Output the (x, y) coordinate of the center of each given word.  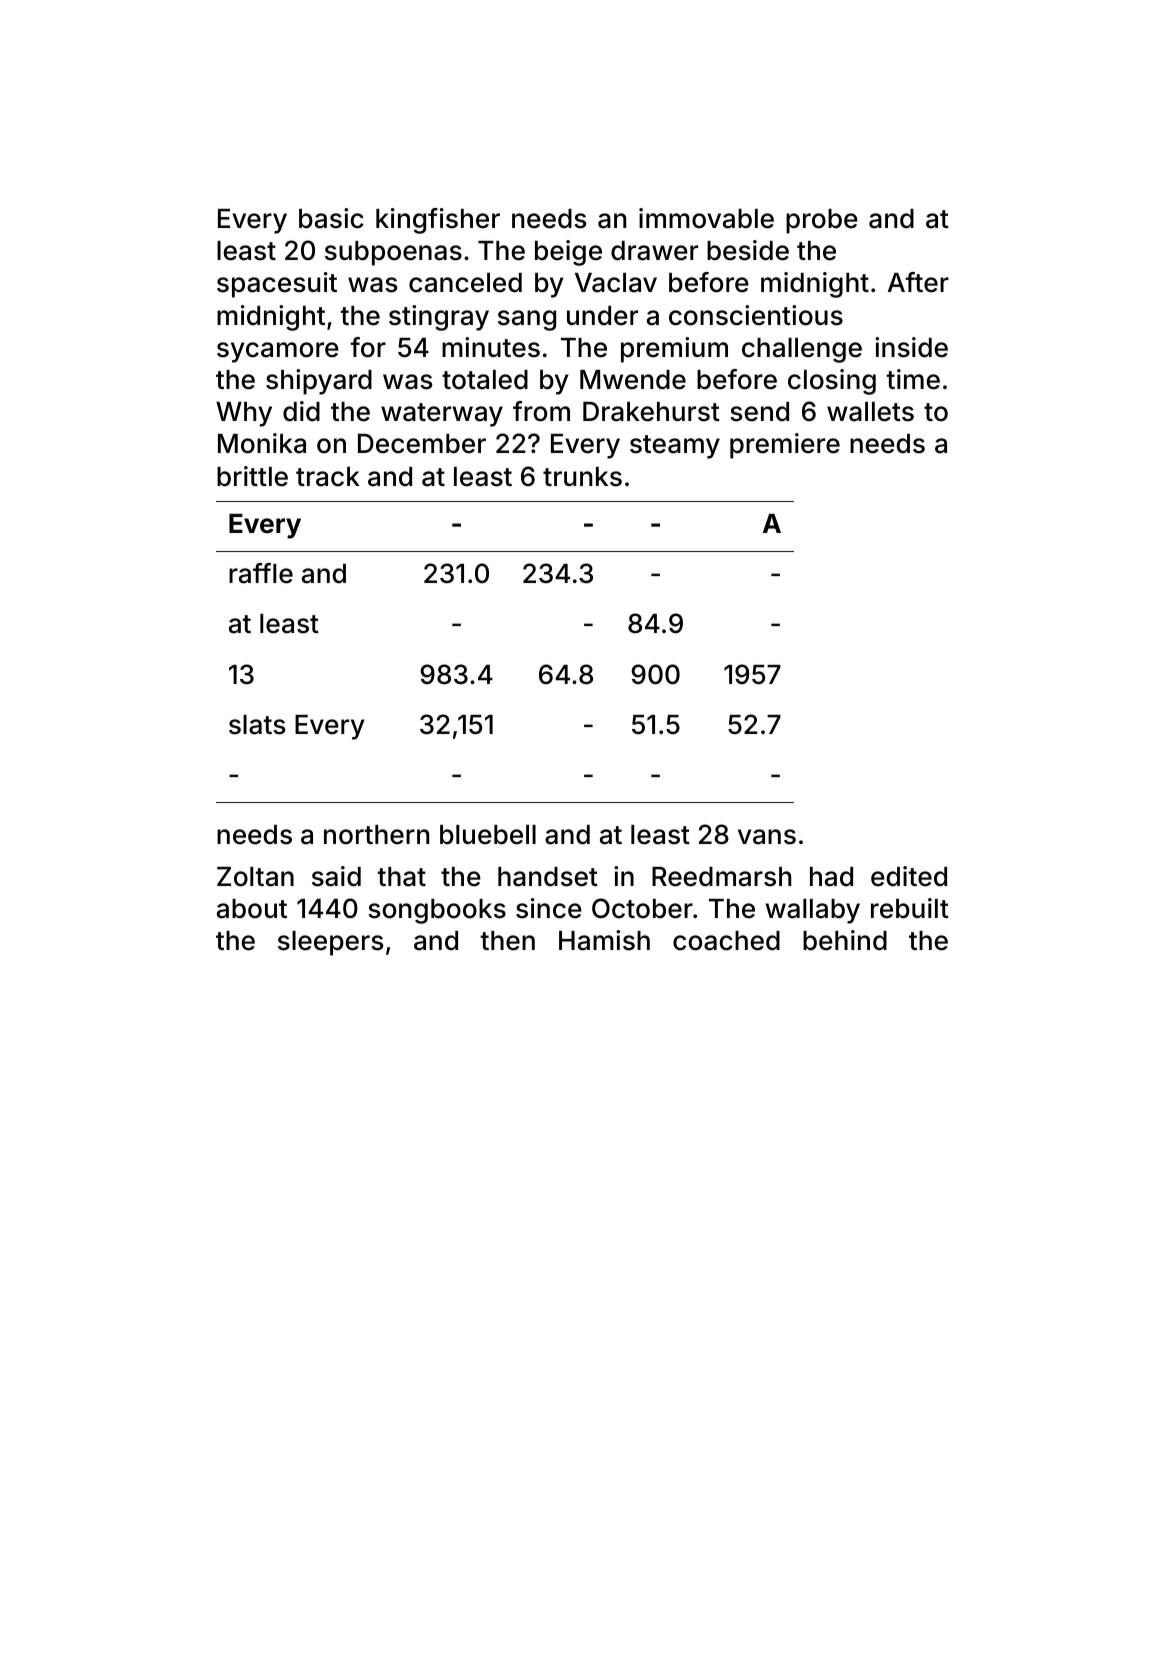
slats (257, 725)
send (759, 412)
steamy (675, 447)
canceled (465, 283)
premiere (785, 446)
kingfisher (438, 221)
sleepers (330, 943)
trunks (582, 477)
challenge (802, 350)
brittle (252, 476)
